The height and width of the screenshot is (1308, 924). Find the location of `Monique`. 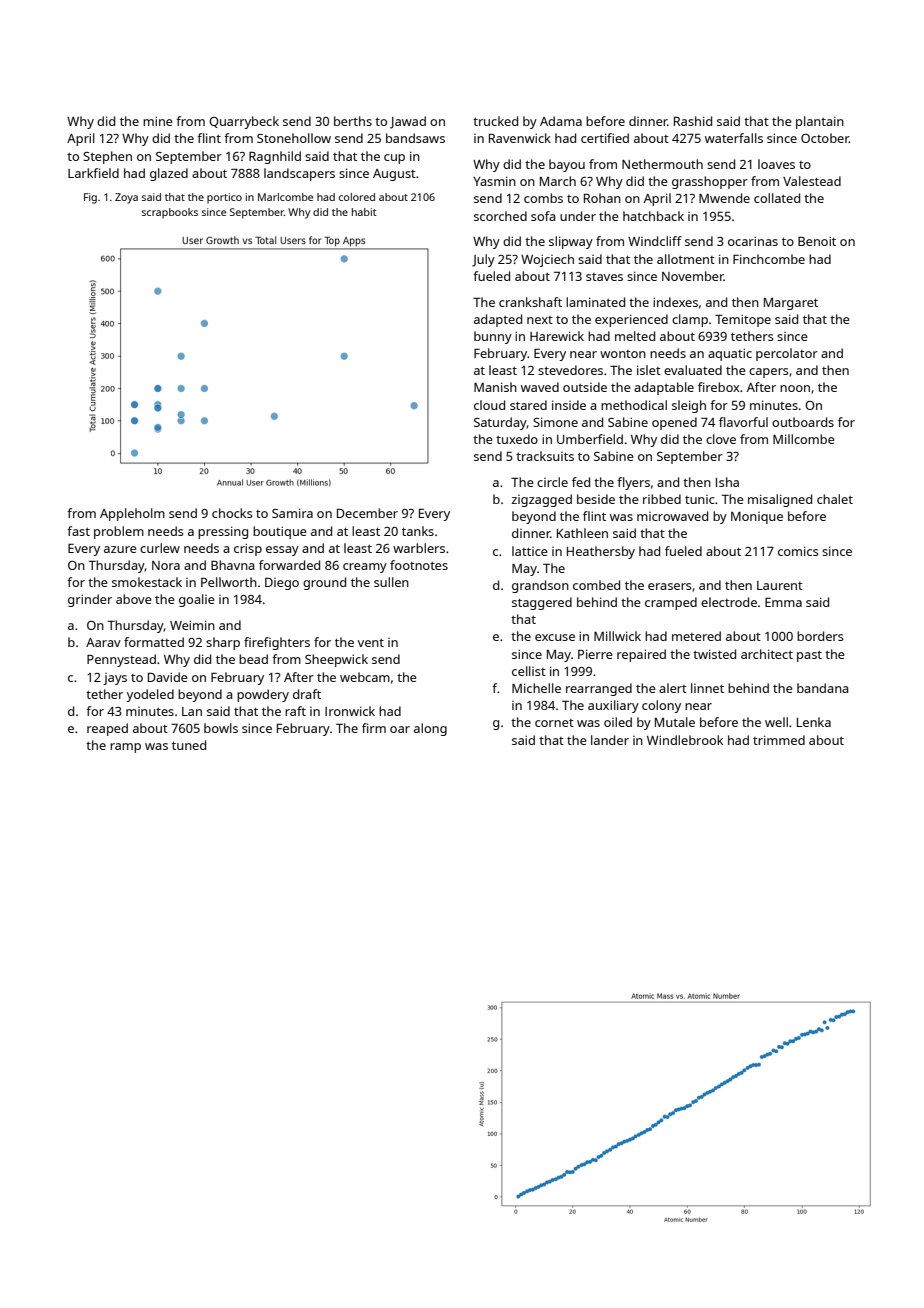

Monique is located at coordinates (757, 518).
